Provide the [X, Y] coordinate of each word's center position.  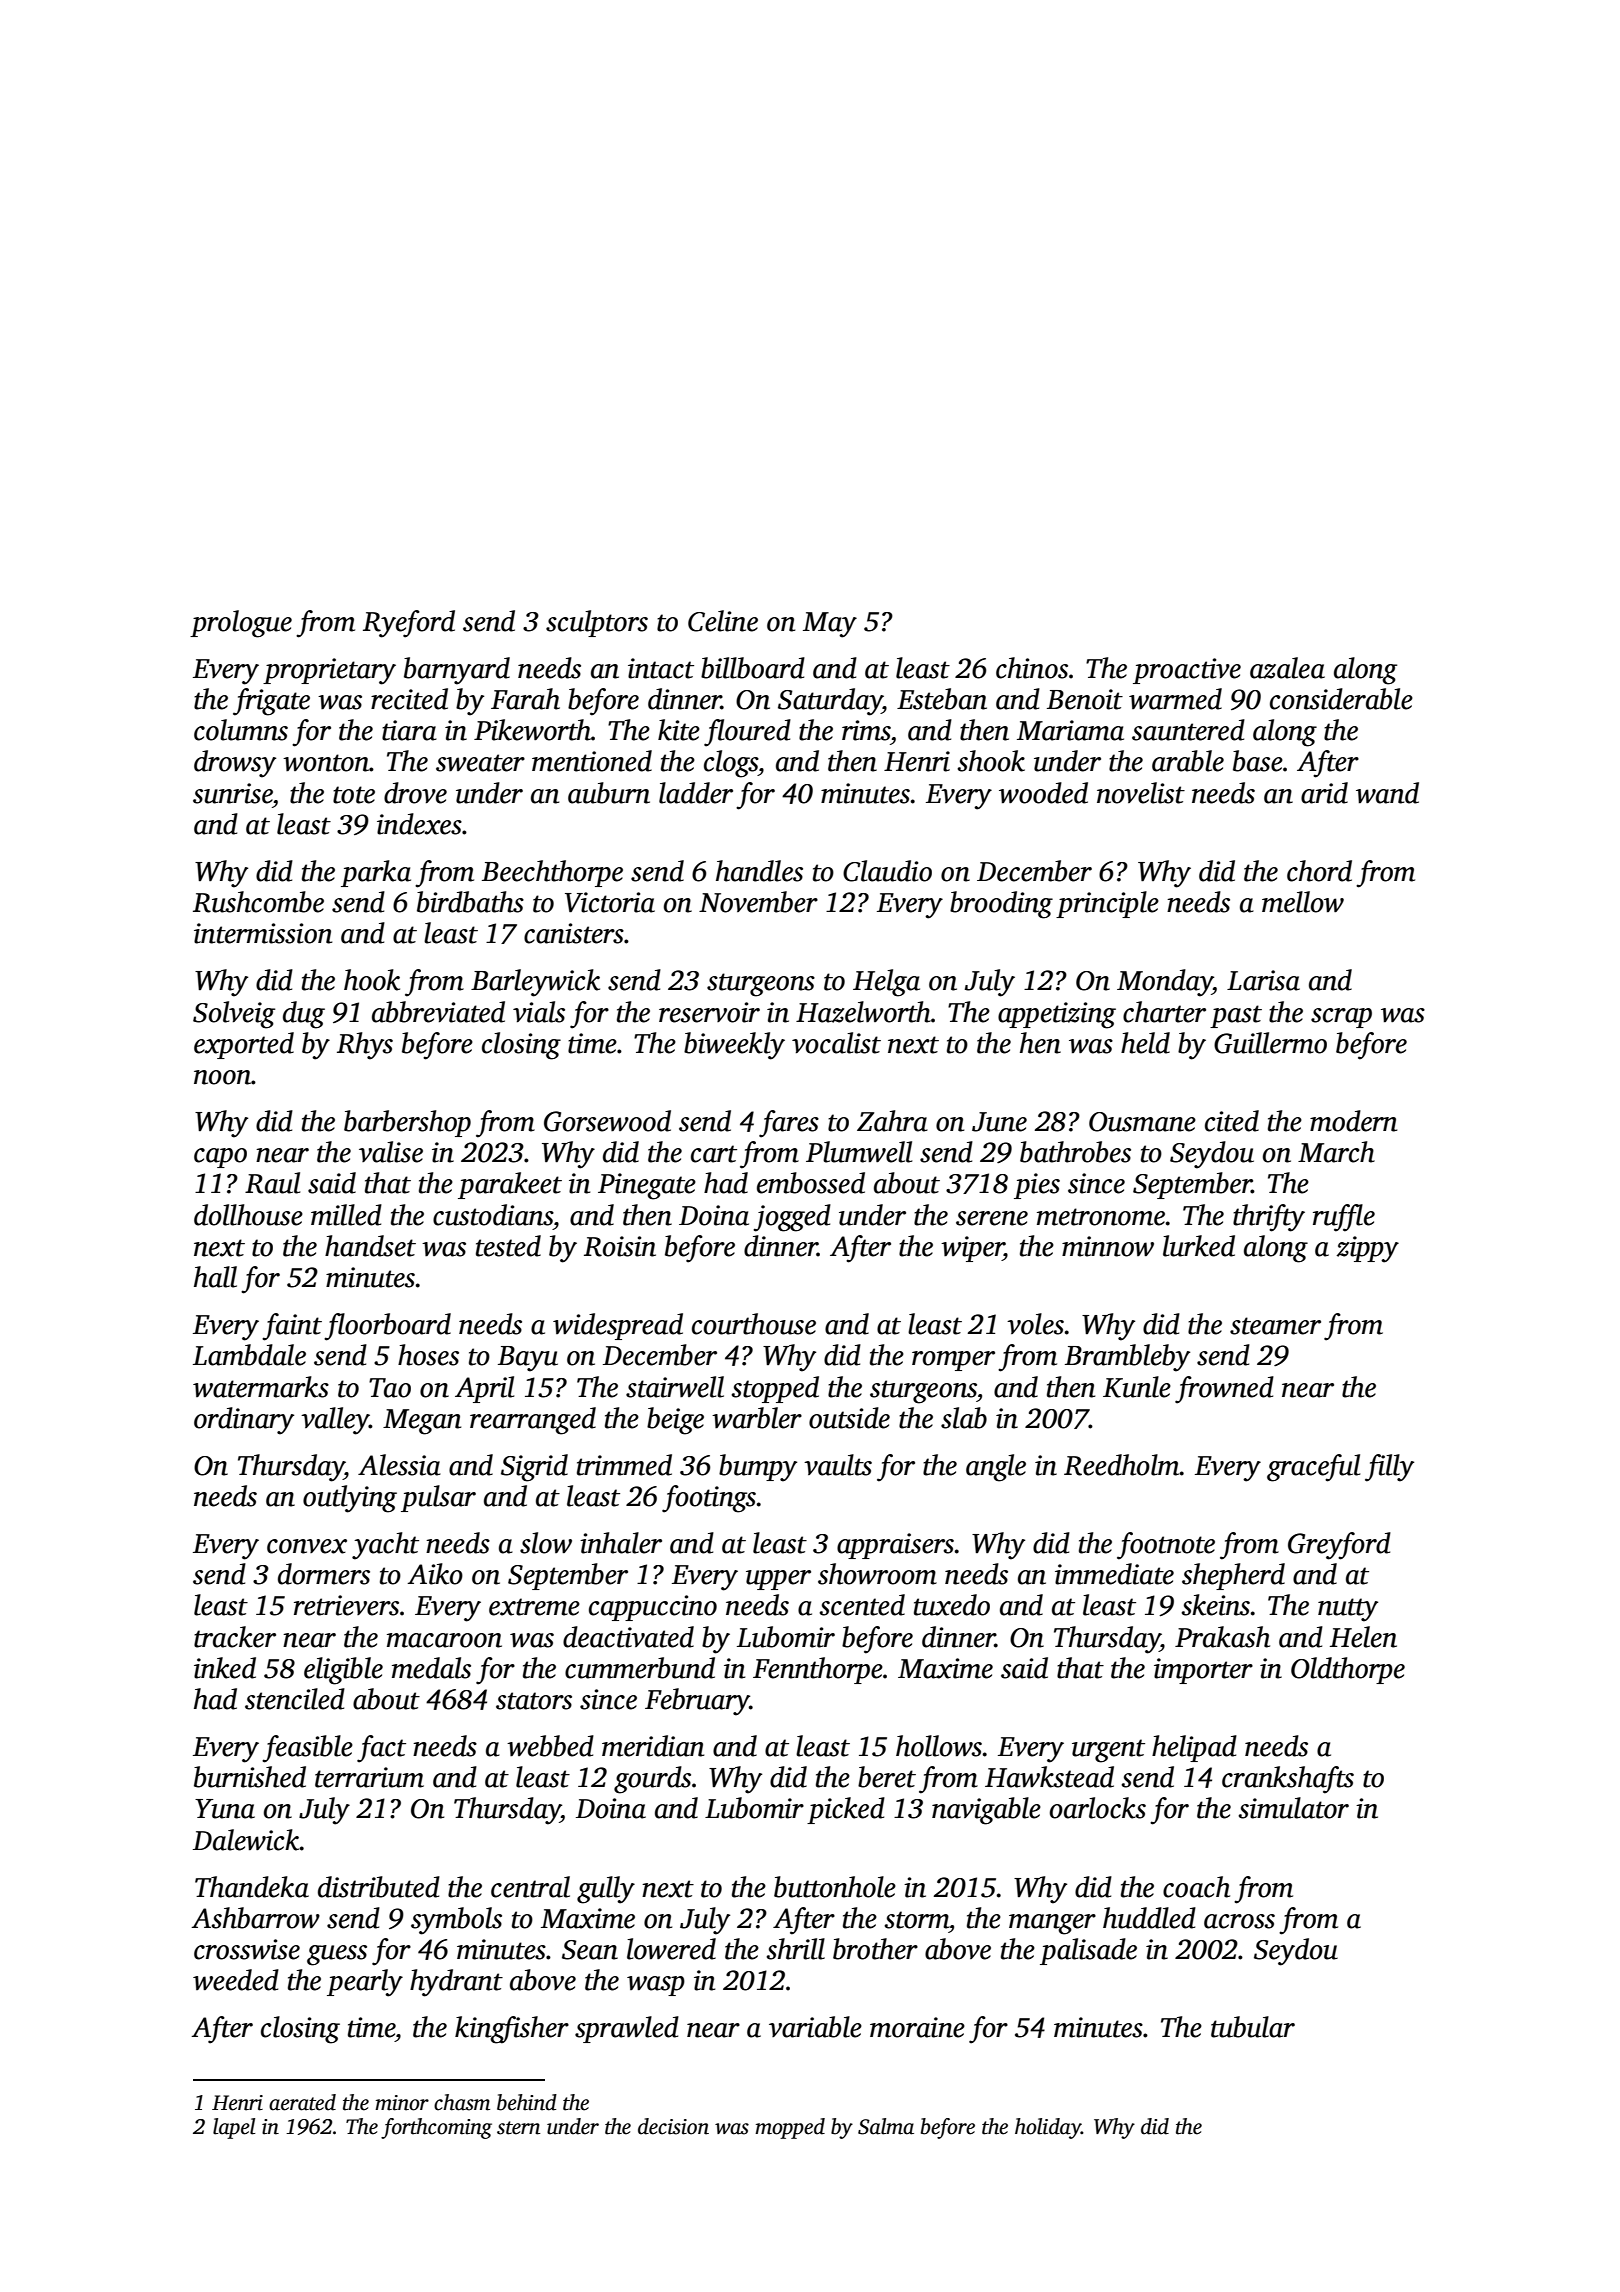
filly [1389, 1468]
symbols [456, 1921]
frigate [271, 702]
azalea [1287, 668]
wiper [972, 1249]
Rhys [365, 1046]
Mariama [1070, 730]
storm [916, 1920]
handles [759, 871]
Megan [422, 1422]
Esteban [942, 699]
